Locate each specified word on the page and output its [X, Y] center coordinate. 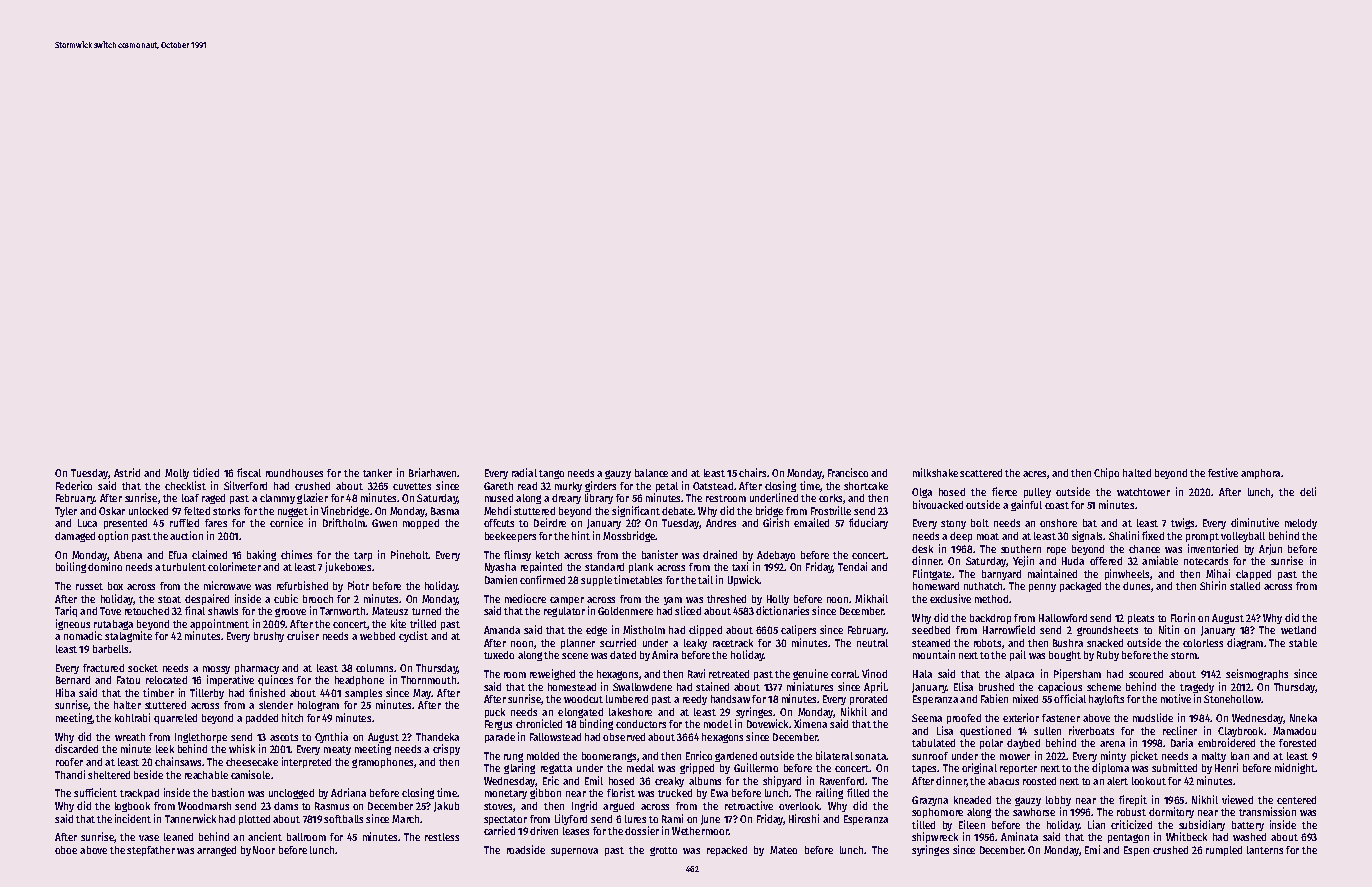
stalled [1245, 586]
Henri [1226, 767]
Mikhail [871, 598]
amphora [1260, 474]
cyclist [413, 636]
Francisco [848, 472]
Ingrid [584, 806]
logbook [132, 807]
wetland [1298, 630]
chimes [296, 554]
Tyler [66, 512]
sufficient [95, 792]
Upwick [743, 580]
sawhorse [1034, 812]
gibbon [545, 793]
